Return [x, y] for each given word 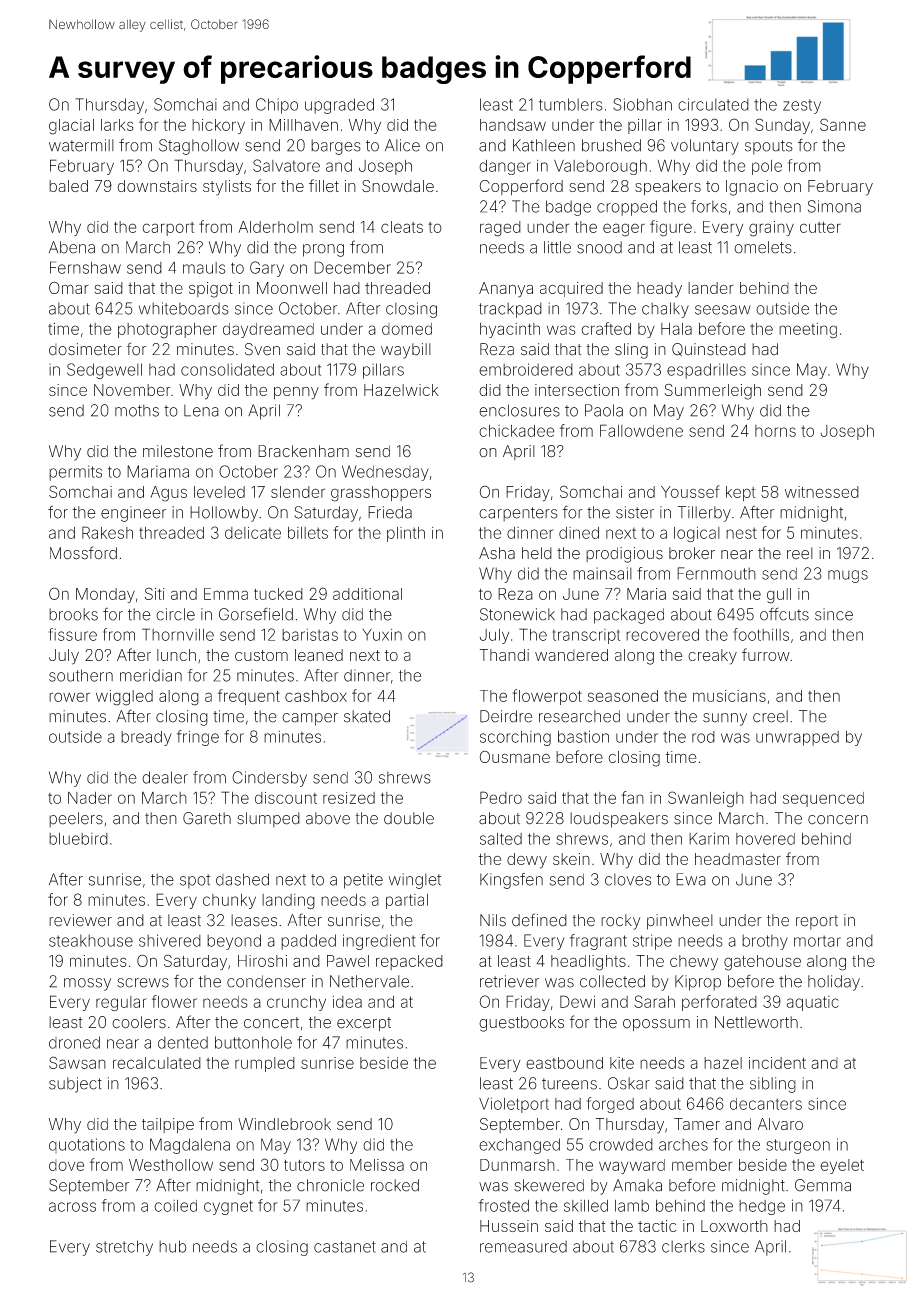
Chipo [277, 106]
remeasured [523, 1246]
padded [308, 942]
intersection [577, 390]
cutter [820, 227]
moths [137, 410]
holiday [834, 983]
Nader [90, 798]
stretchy [124, 1248]
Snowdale [398, 186]
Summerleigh [712, 391]
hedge [762, 1207]
